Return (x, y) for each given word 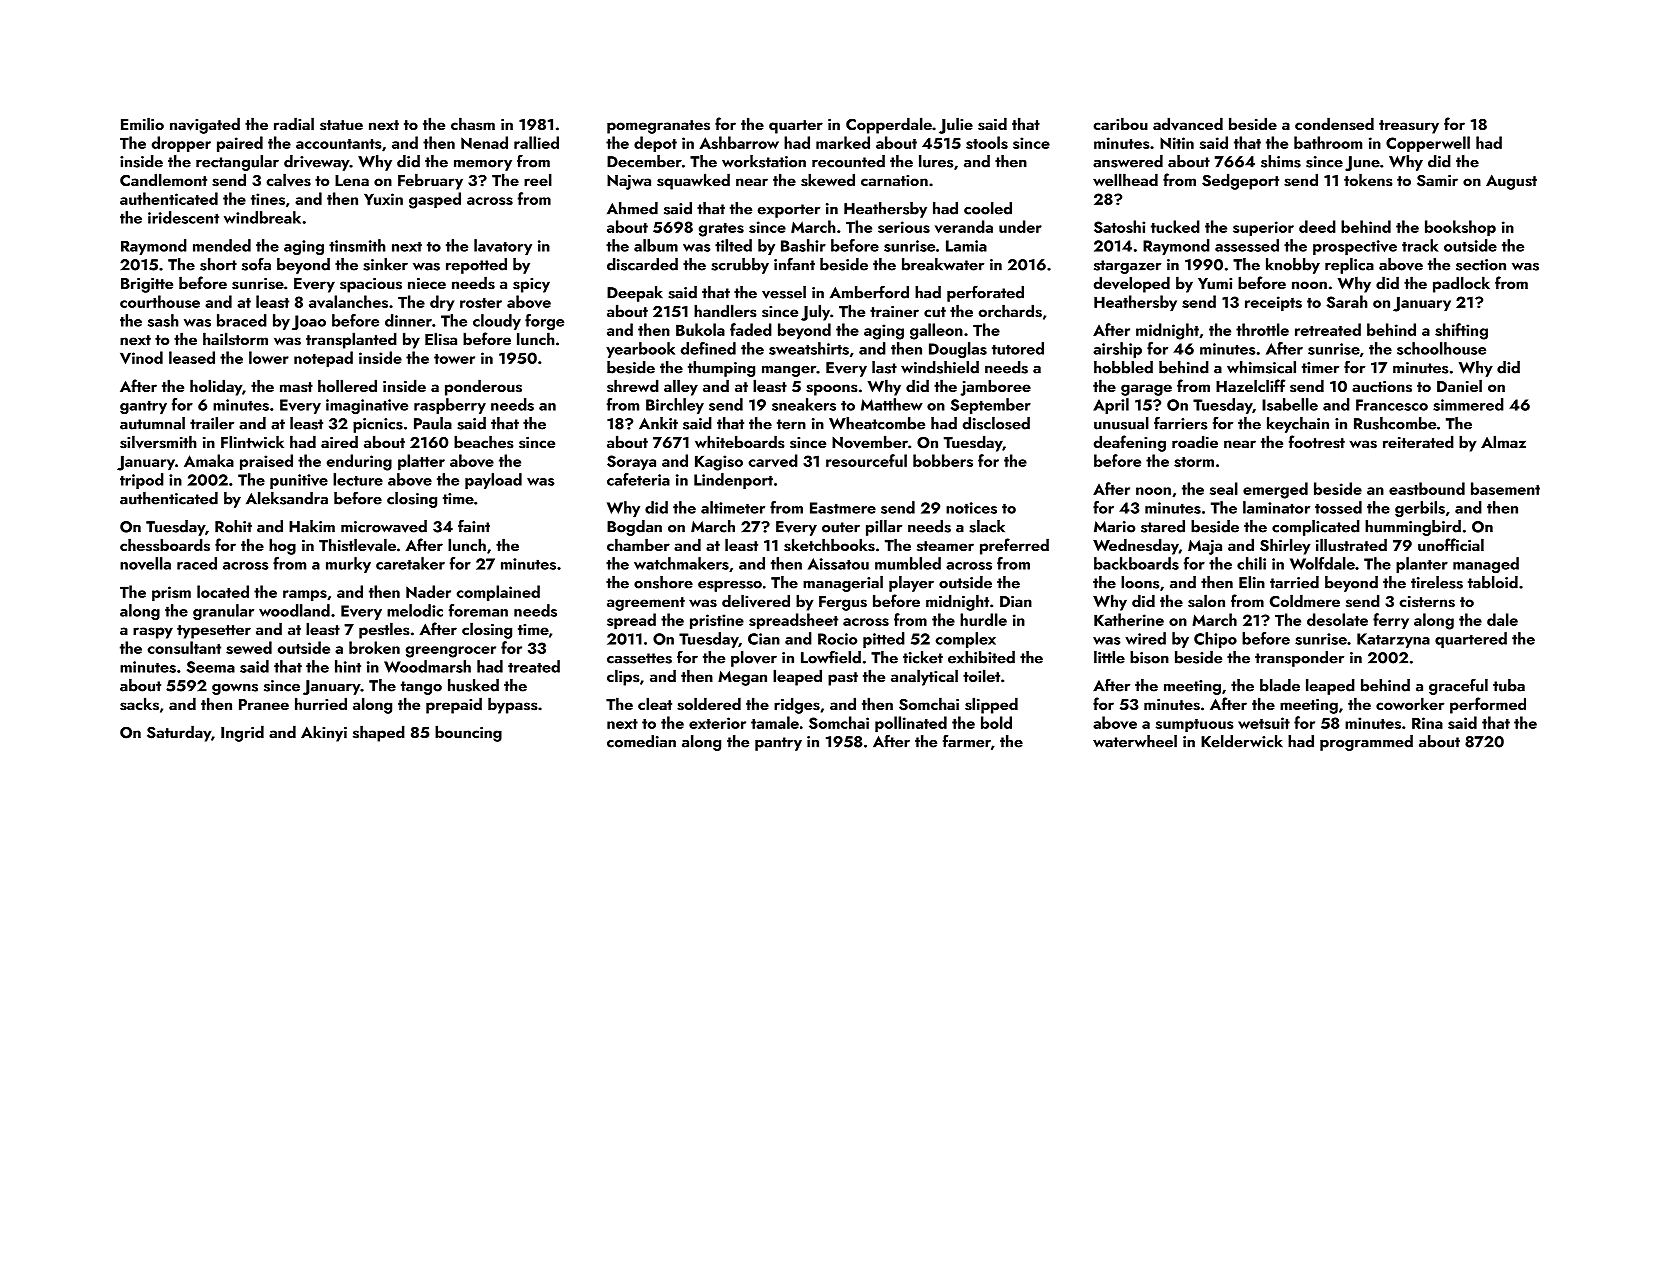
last (884, 367)
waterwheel (1135, 741)
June (1362, 163)
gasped (435, 200)
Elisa (441, 339)
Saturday (179, 733)
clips (623, 677)
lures (936, 161)
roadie (1195, 441)
